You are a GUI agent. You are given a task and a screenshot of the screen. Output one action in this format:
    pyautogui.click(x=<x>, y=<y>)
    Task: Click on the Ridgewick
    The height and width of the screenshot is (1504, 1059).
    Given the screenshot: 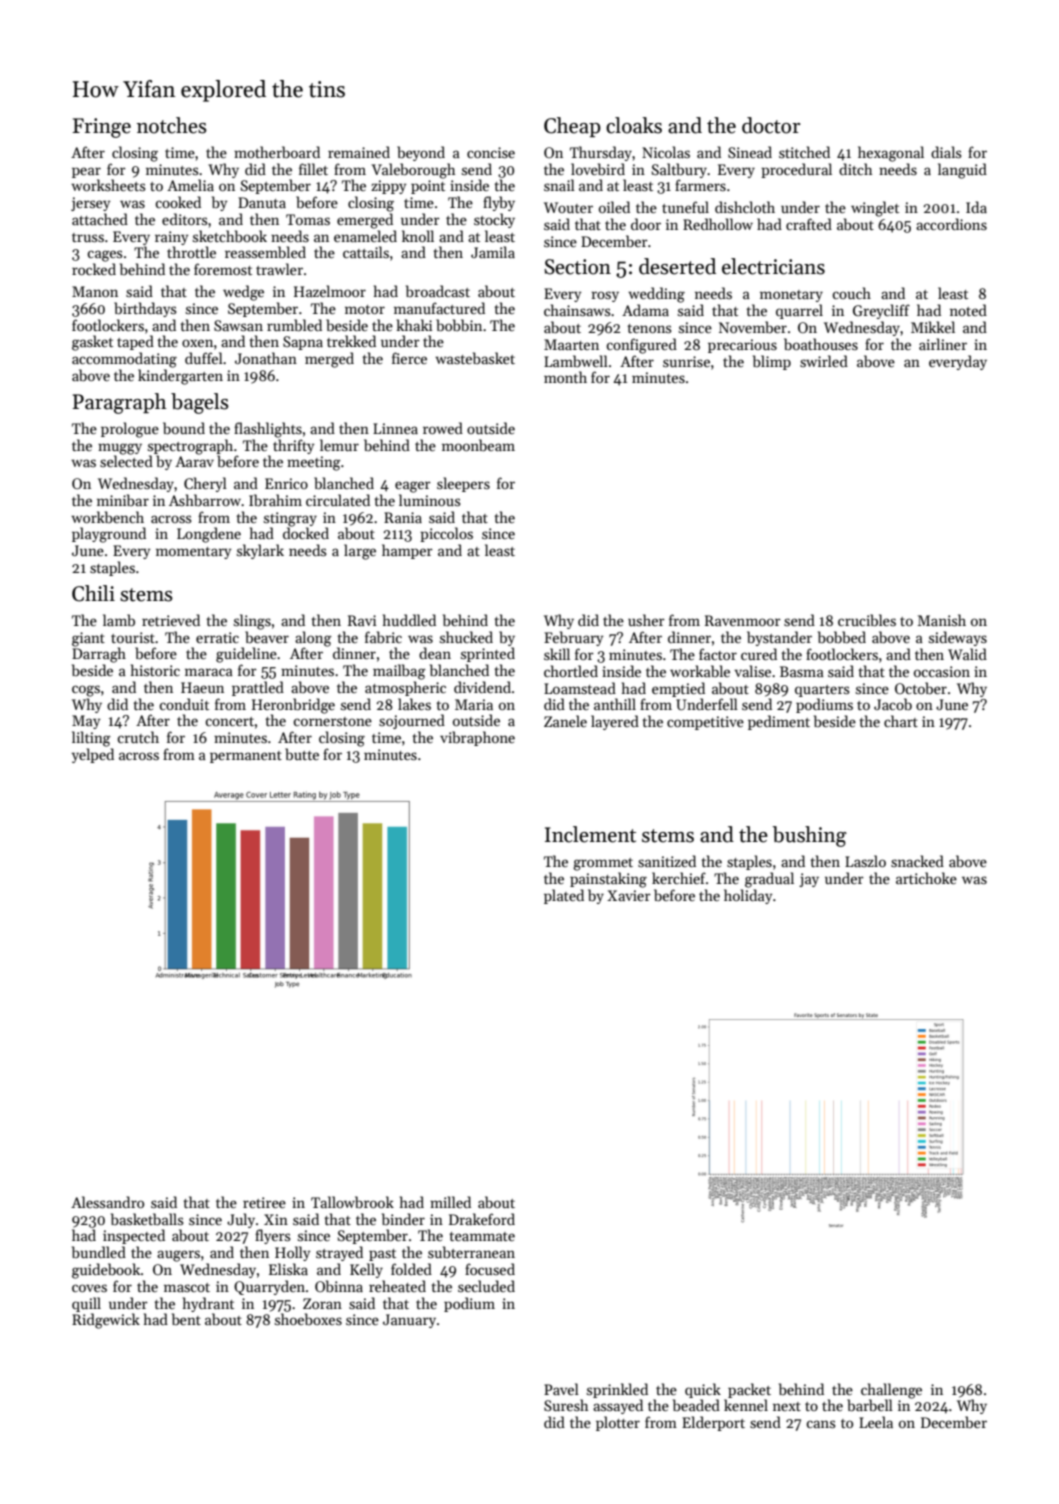 What is the action you would take?
    pyautogui.click(x=106, y=1321)
